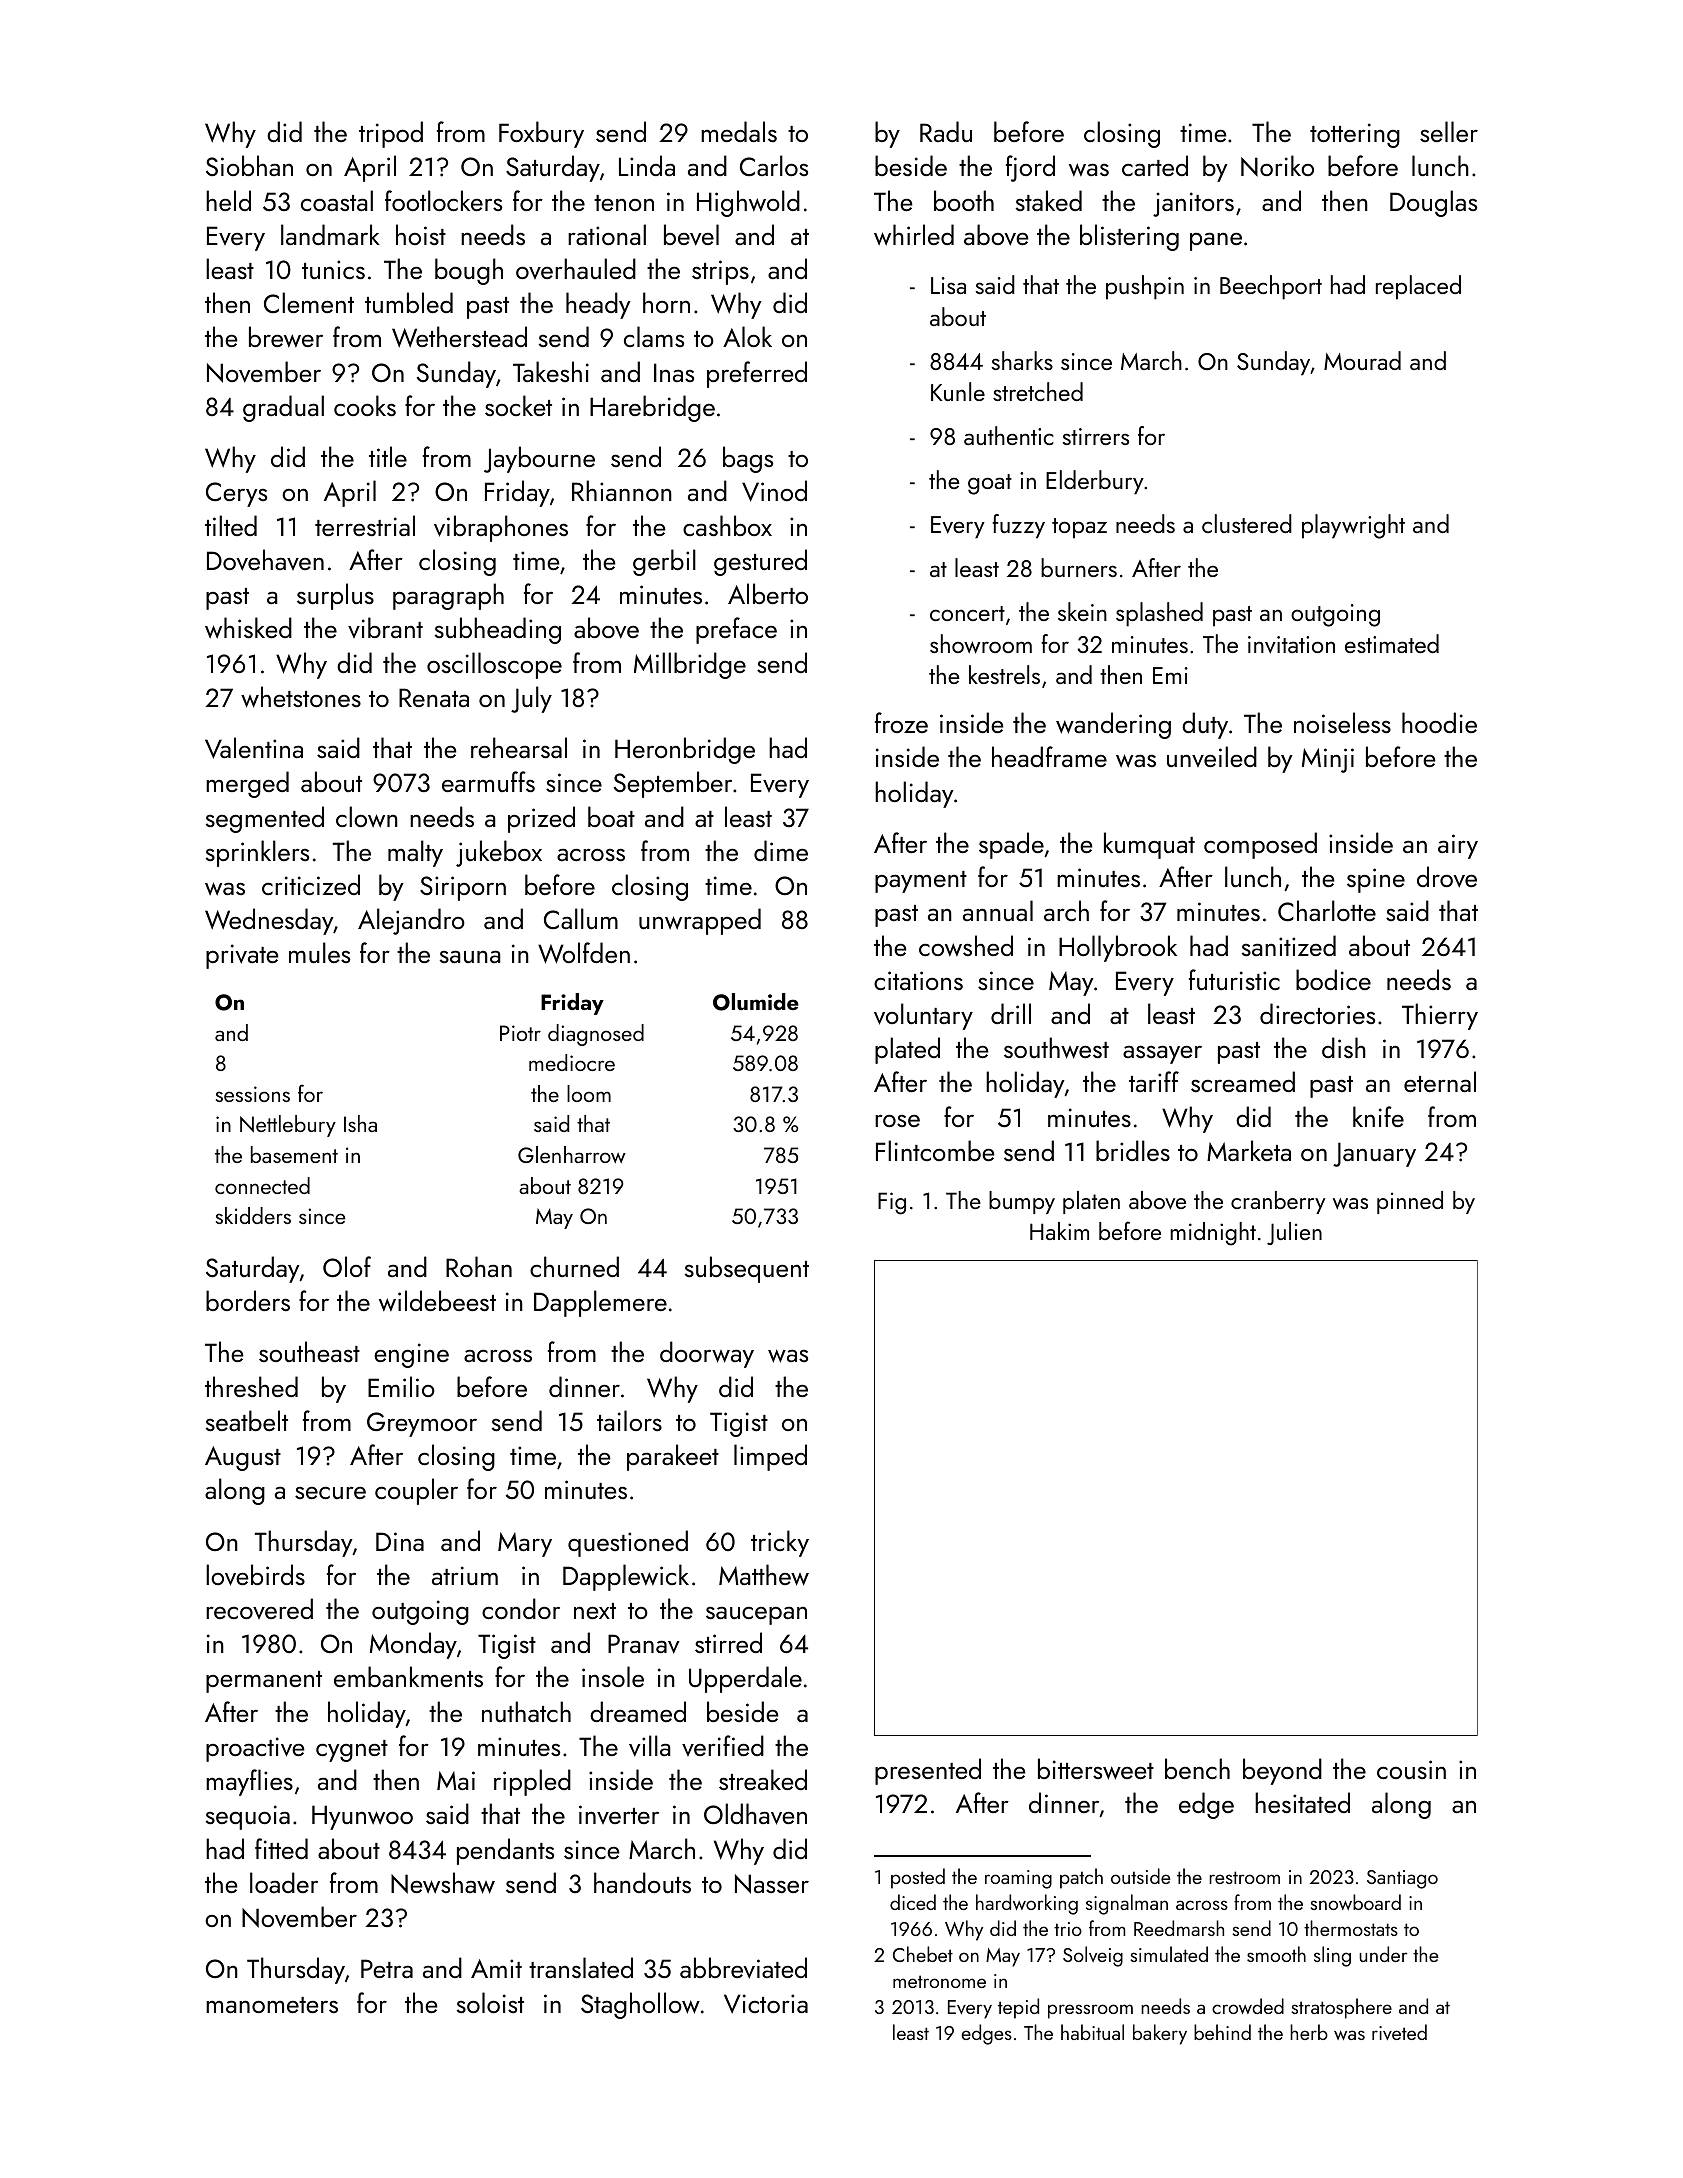 The image size is (1683, 2178). What do you see at coordinates (747, 1269) in the screenshot?
I see `subsequent` at bounding box center [747, 1269].
